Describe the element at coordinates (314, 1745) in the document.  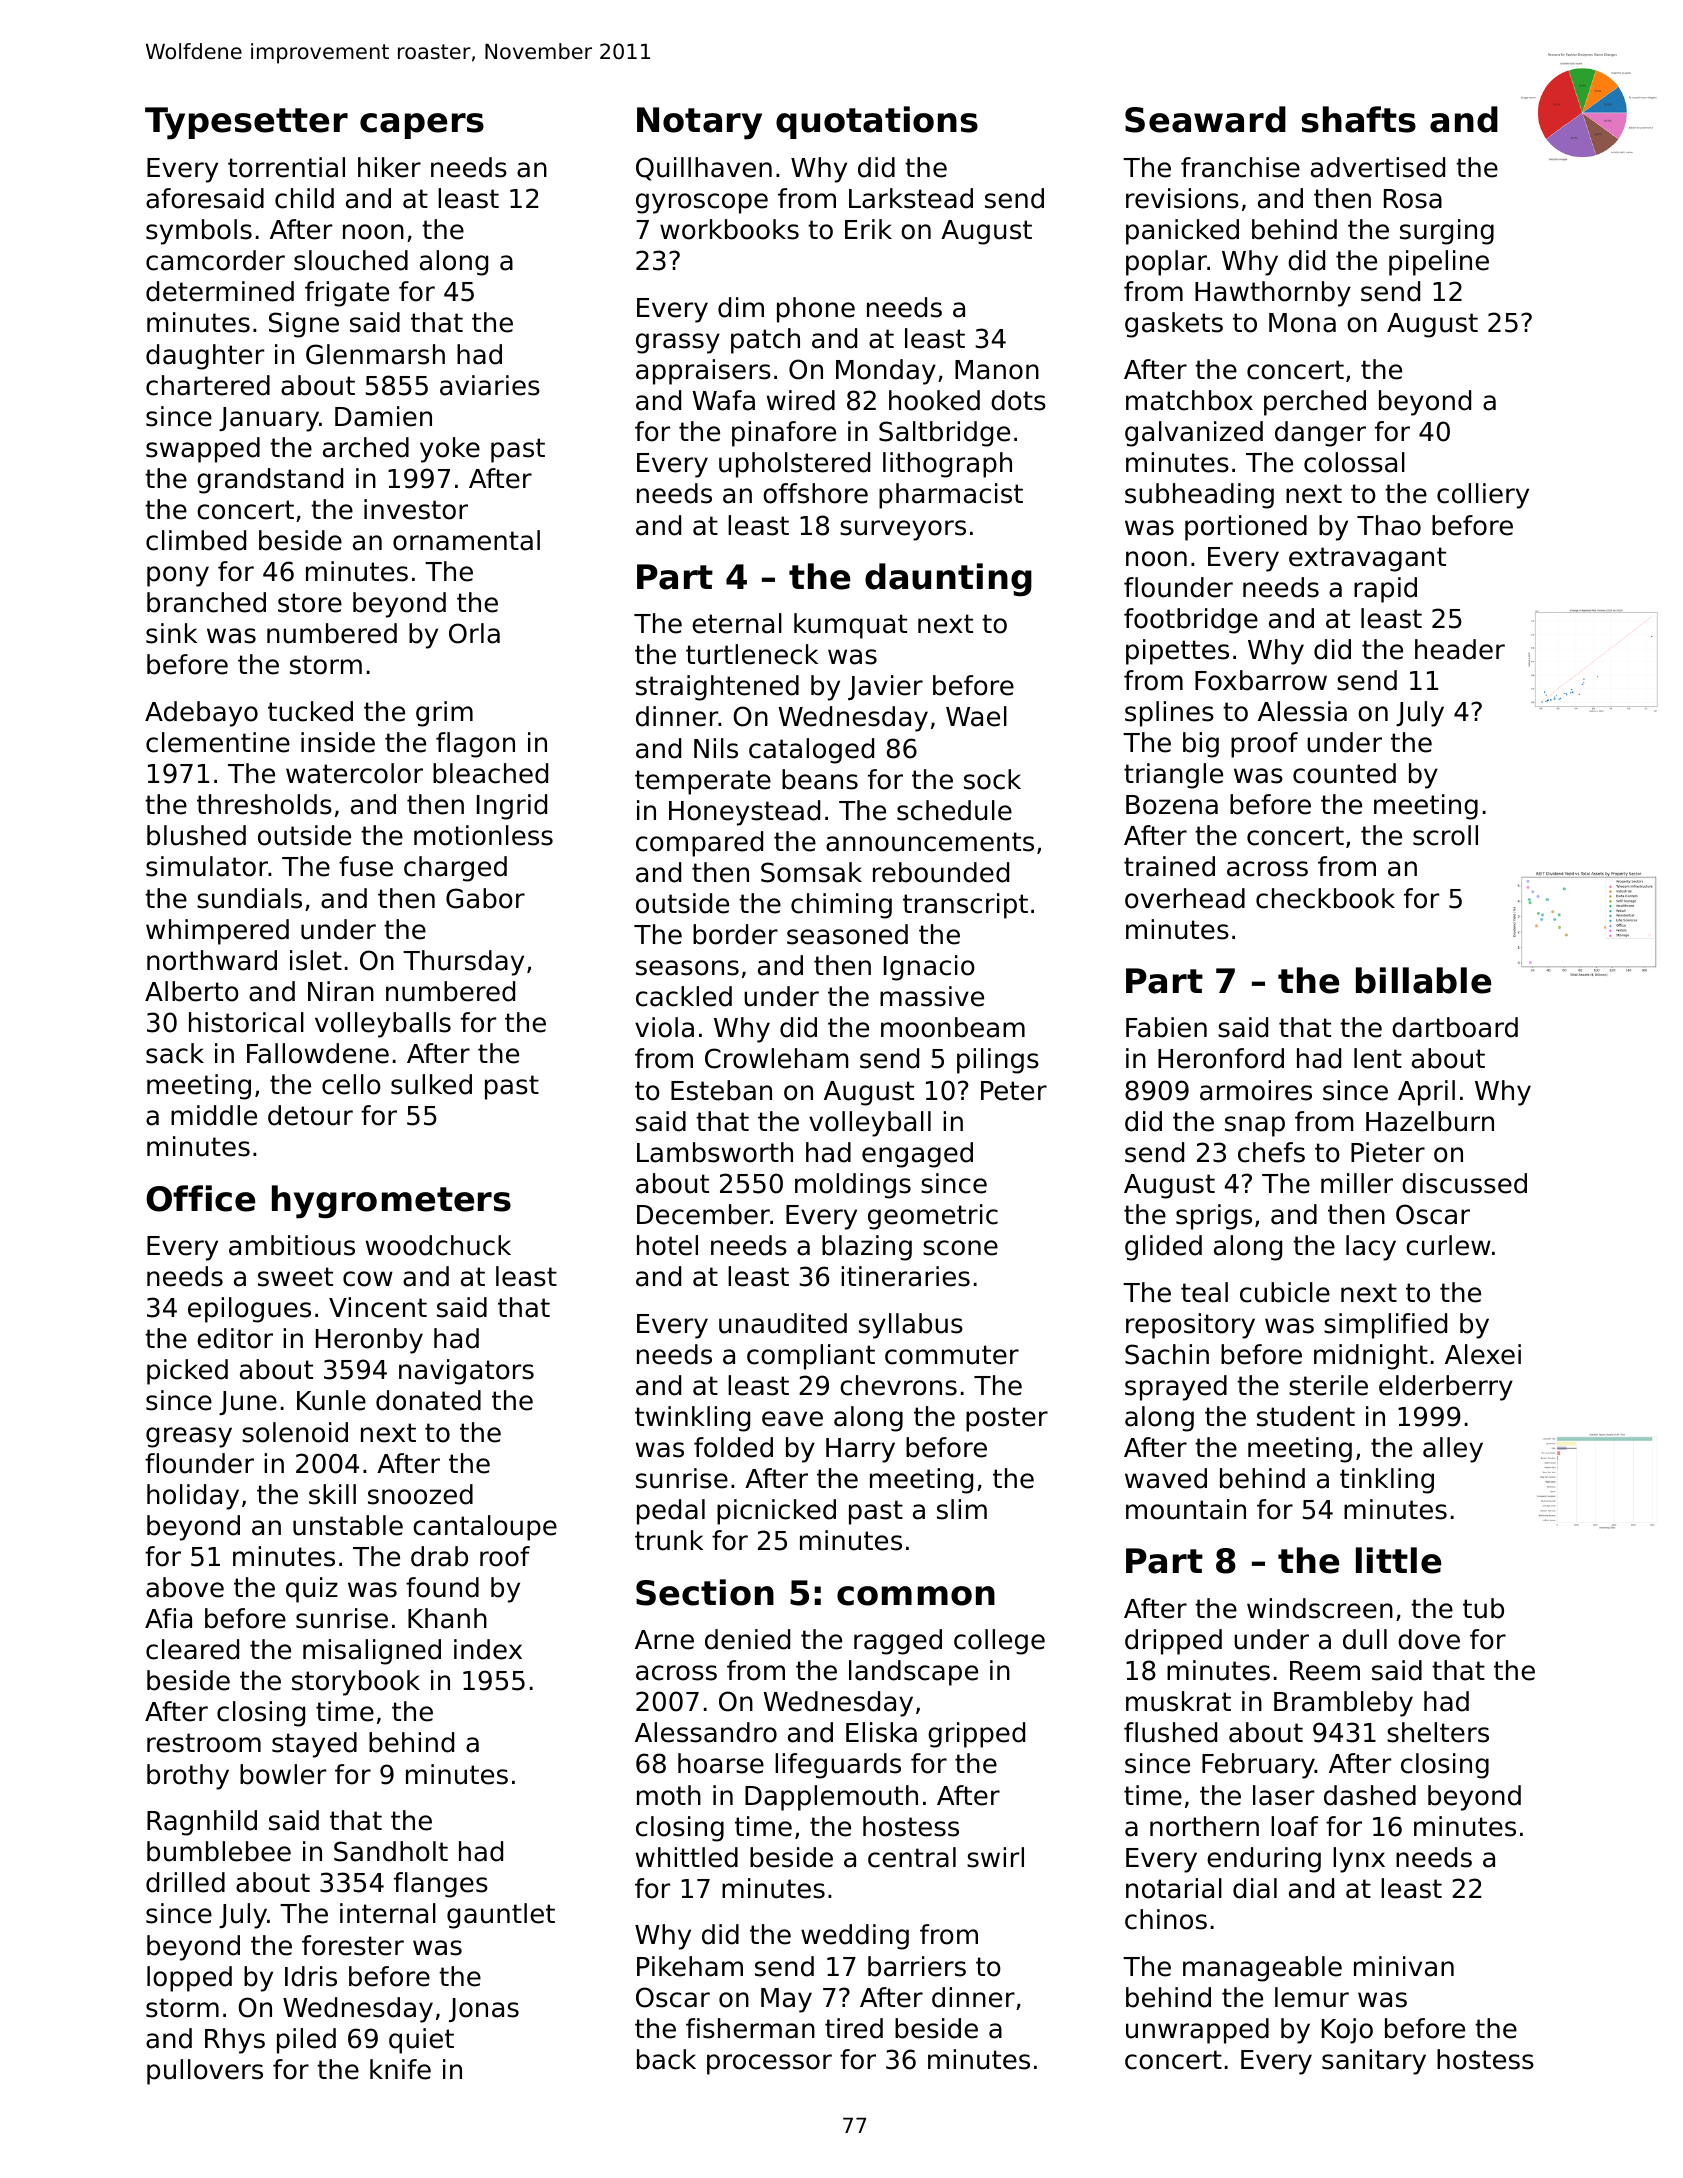
I see `stayed` at that location.
